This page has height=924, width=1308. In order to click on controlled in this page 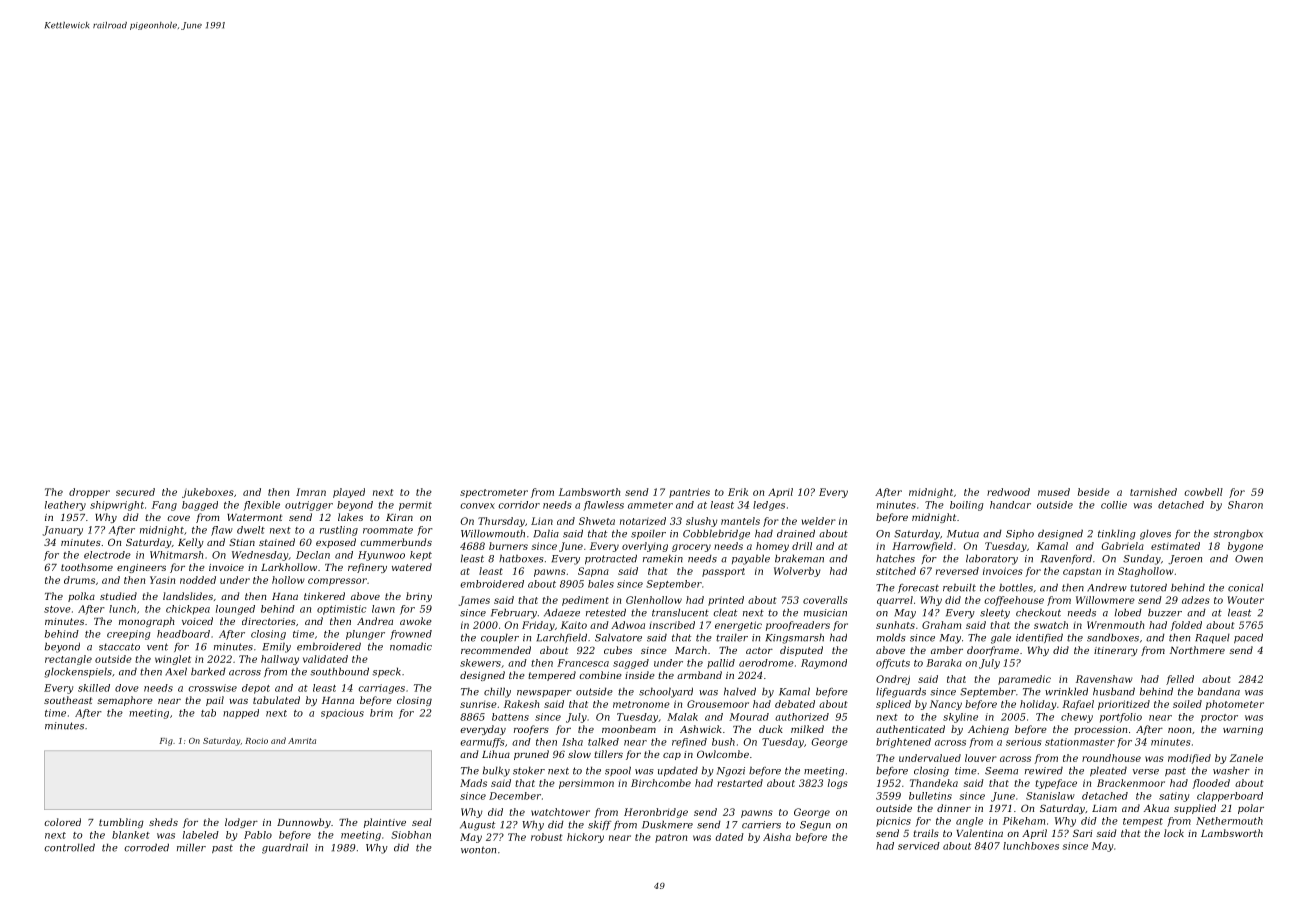, I will do `click(69, 847)`.
